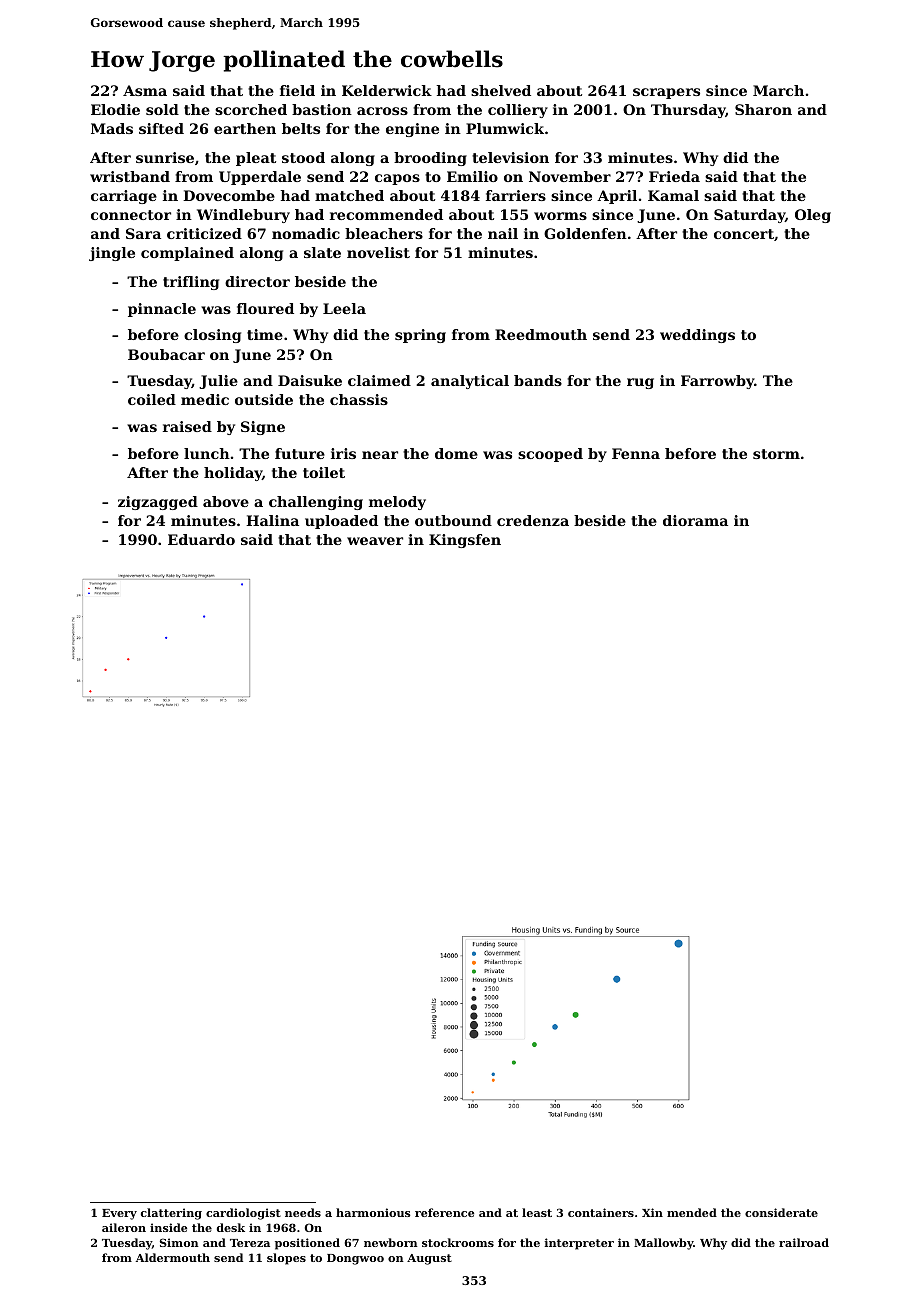 The image size is (924, 1308). What do you see at coordinates (585, 233) in the page?
I see `Goldenfen` at bounding box center [585, 233].
